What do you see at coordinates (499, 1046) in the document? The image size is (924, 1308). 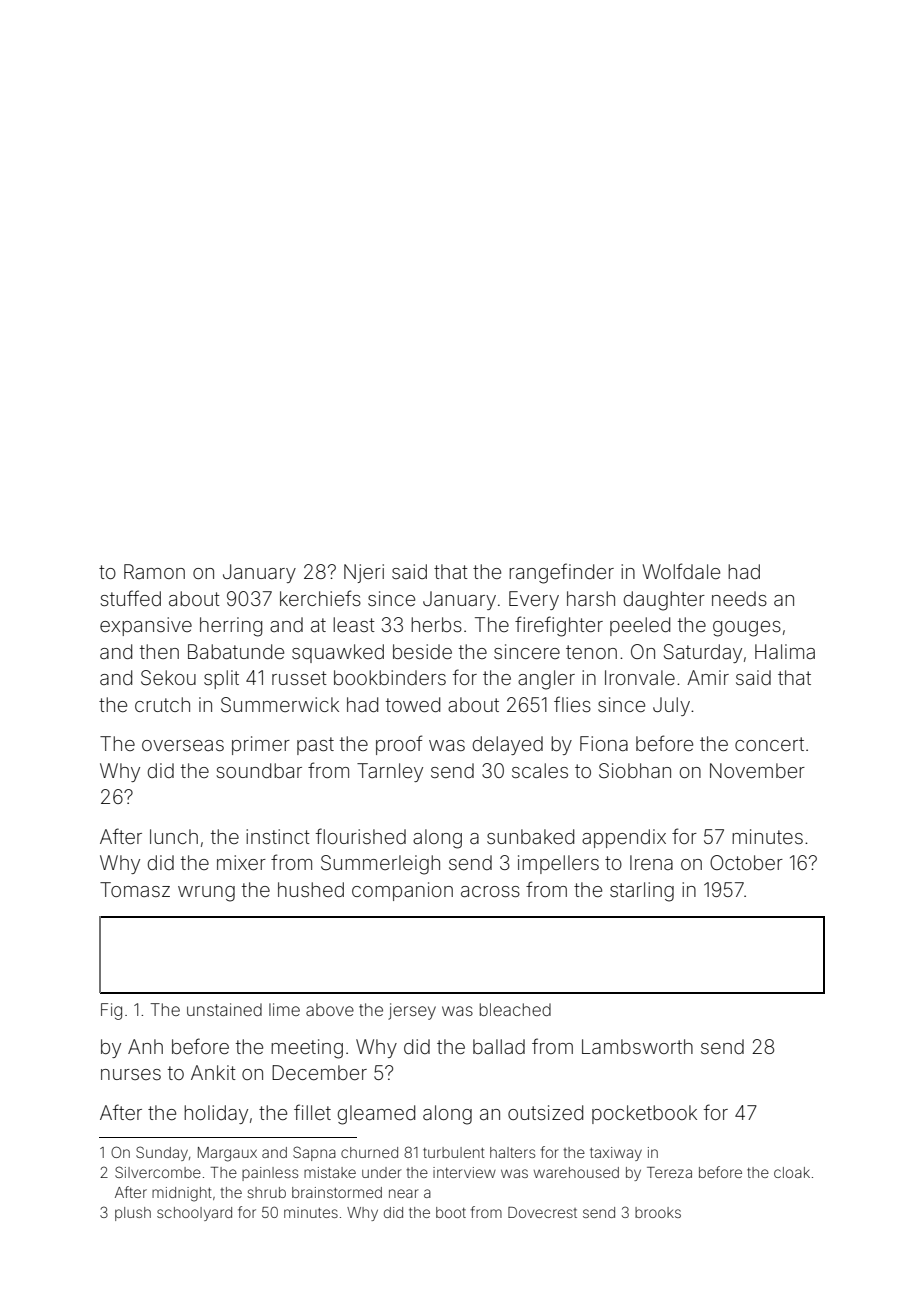 I see `ballad` at bounding box center [499, 1046].
